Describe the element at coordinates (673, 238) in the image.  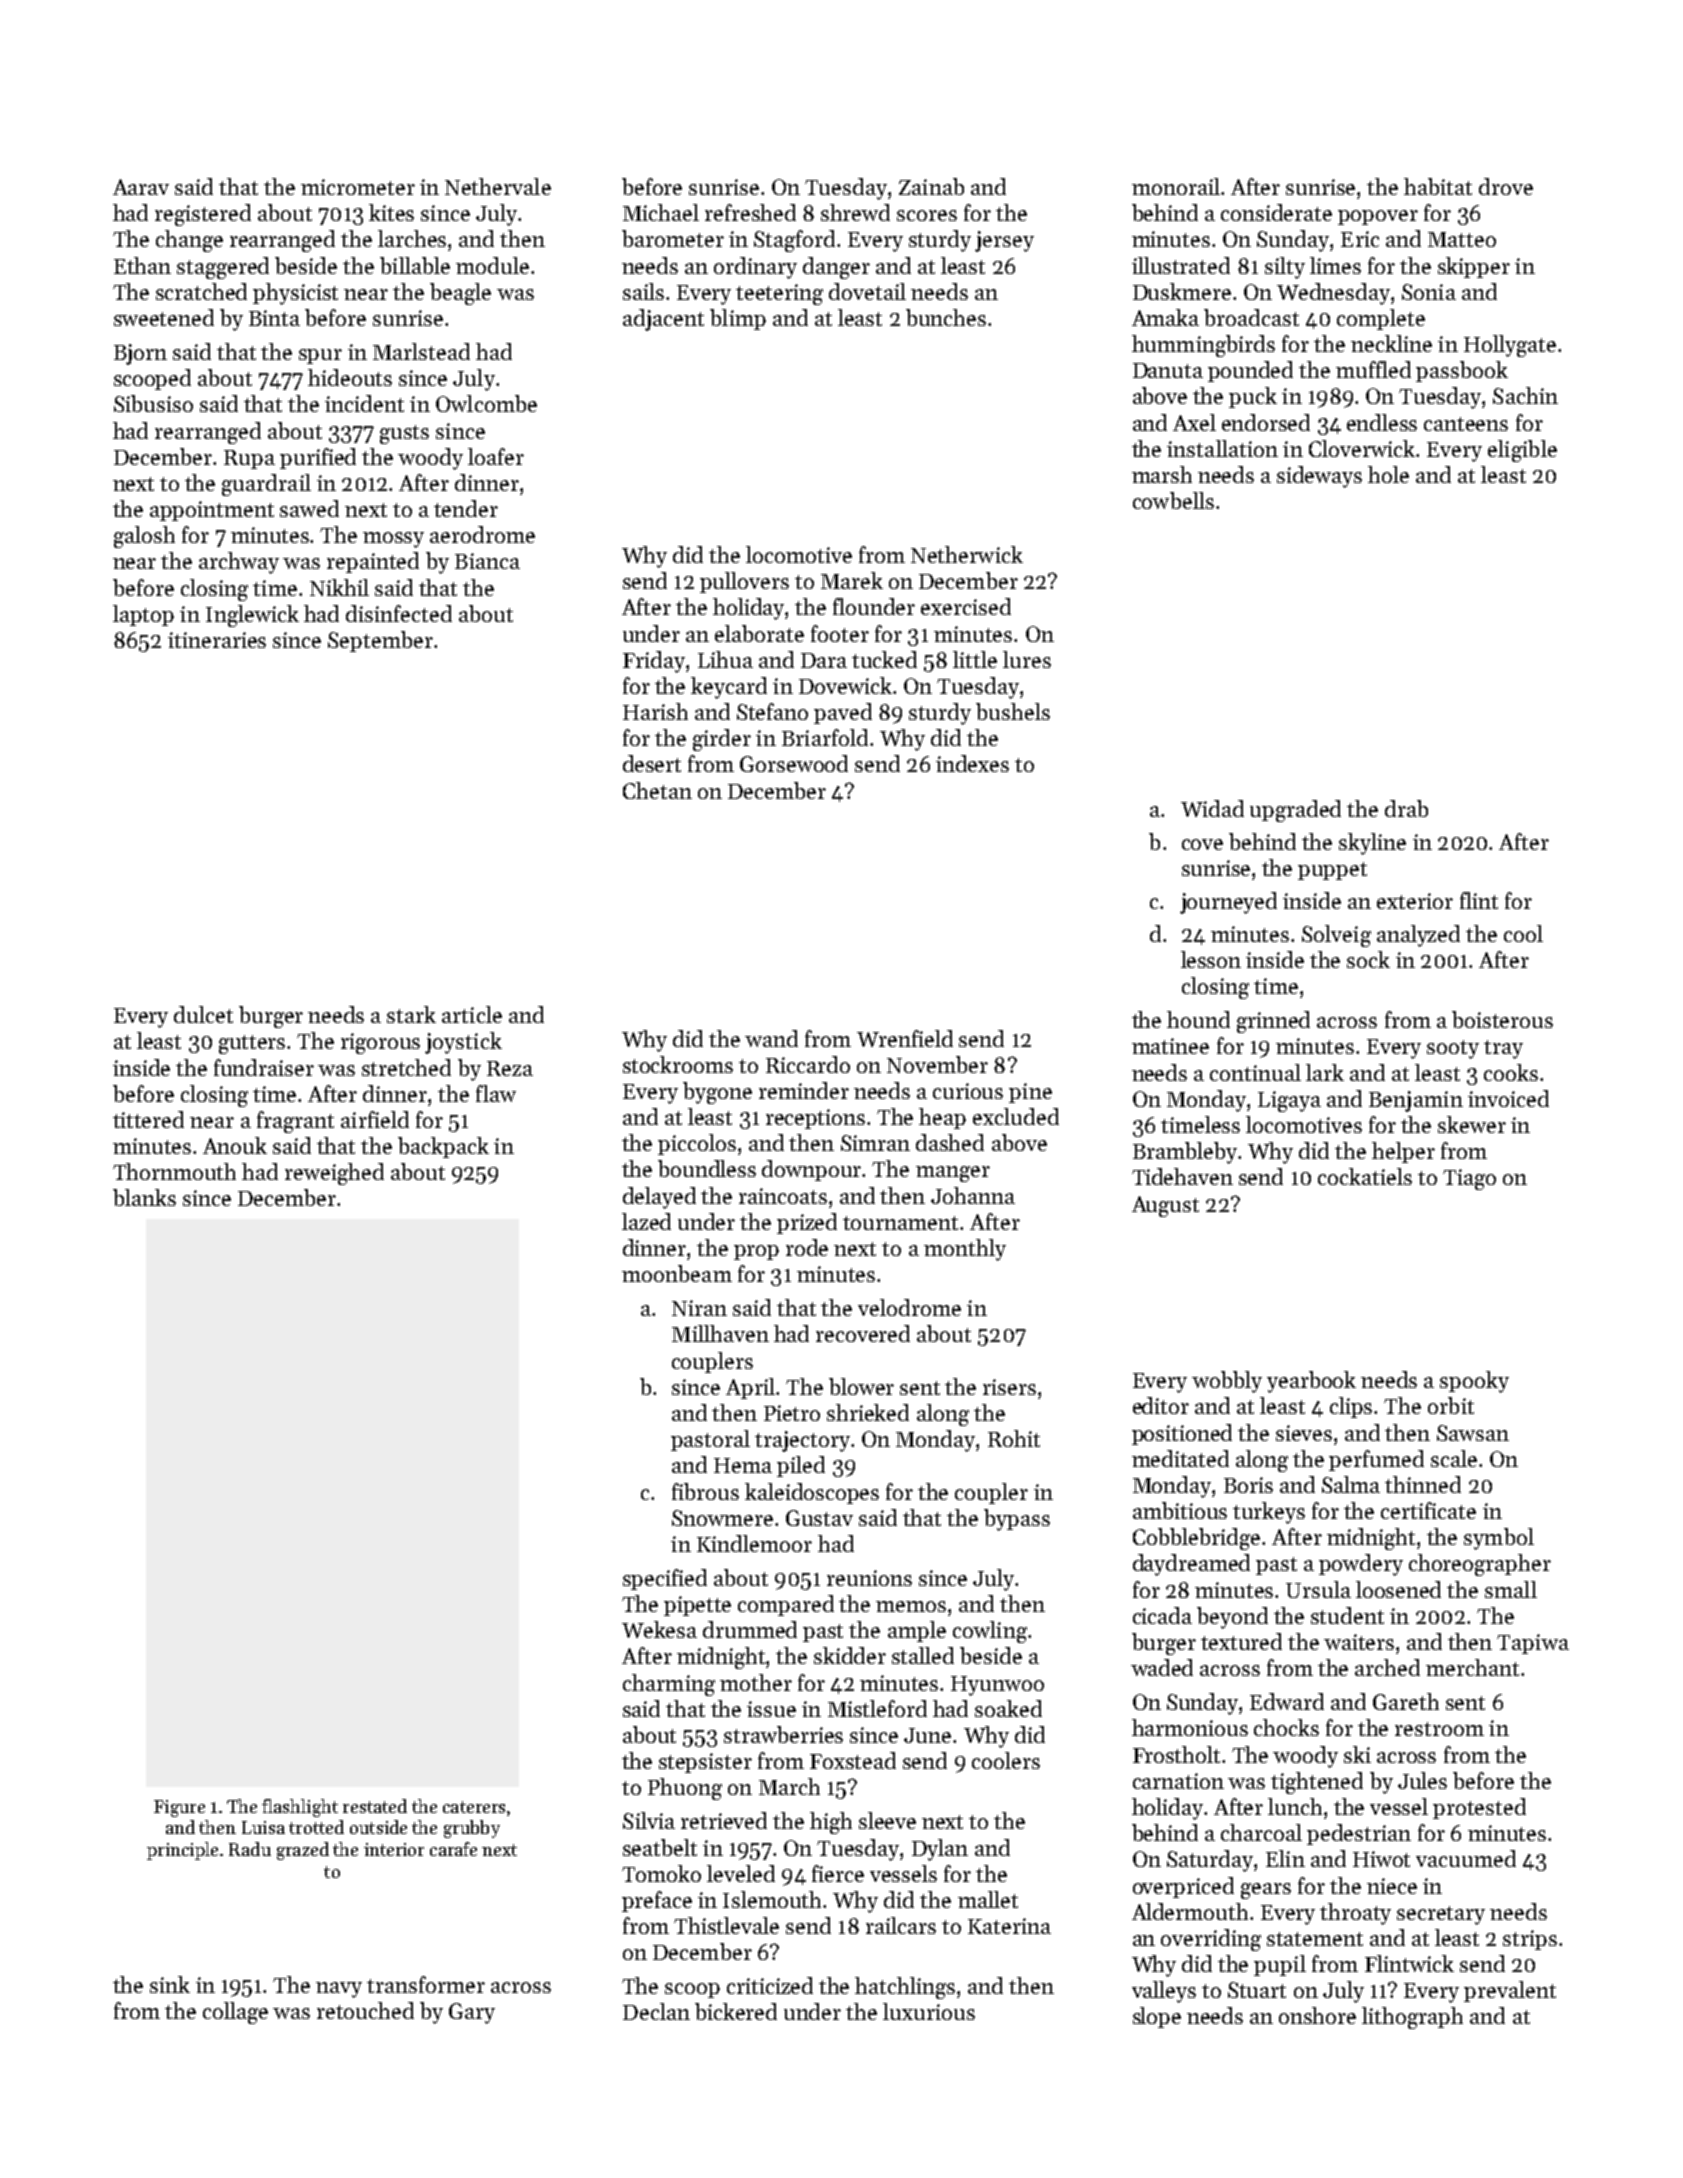
I see `barometer` at that location.
